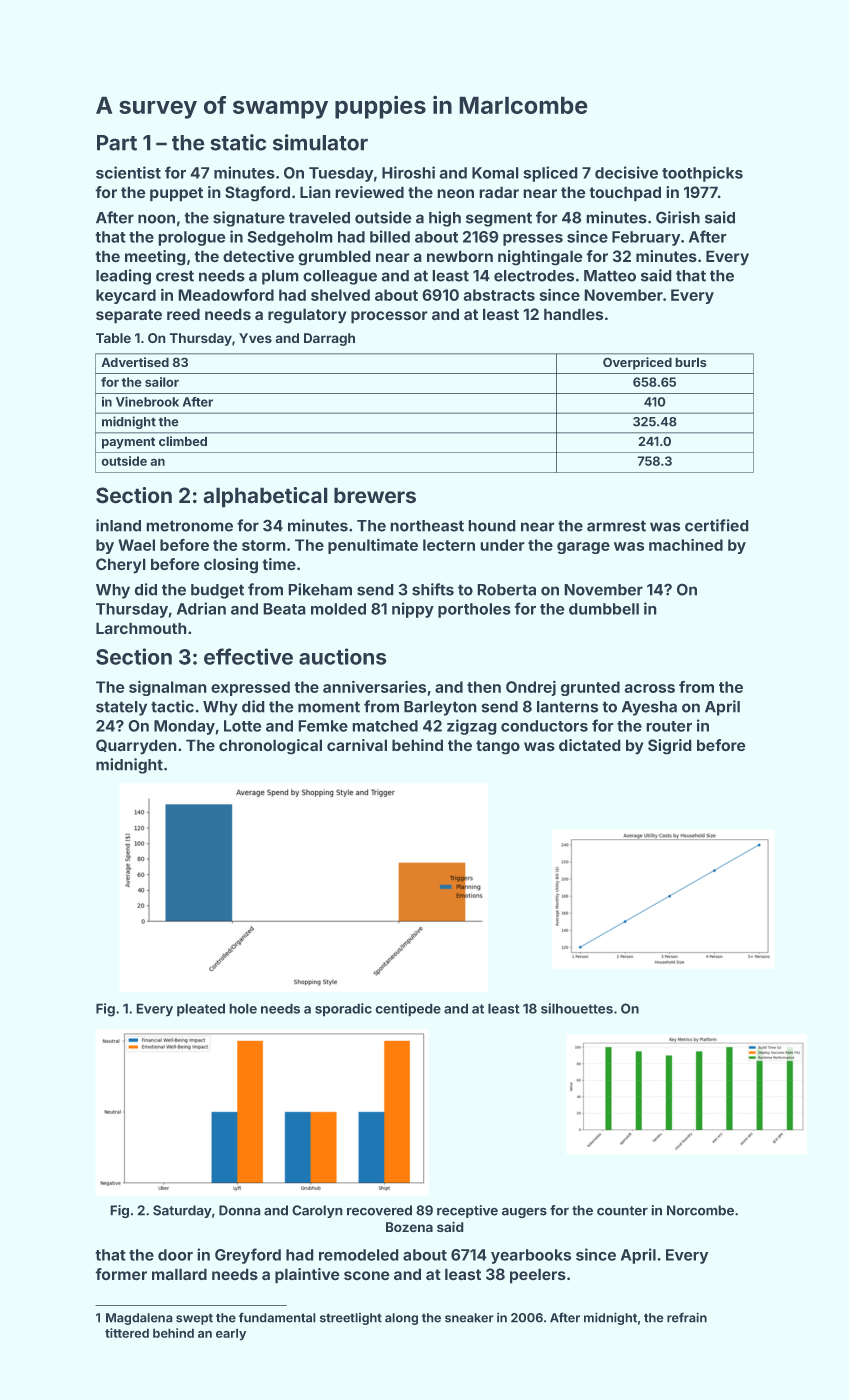  I want to click on Norcombe, so click(700, 1210).
